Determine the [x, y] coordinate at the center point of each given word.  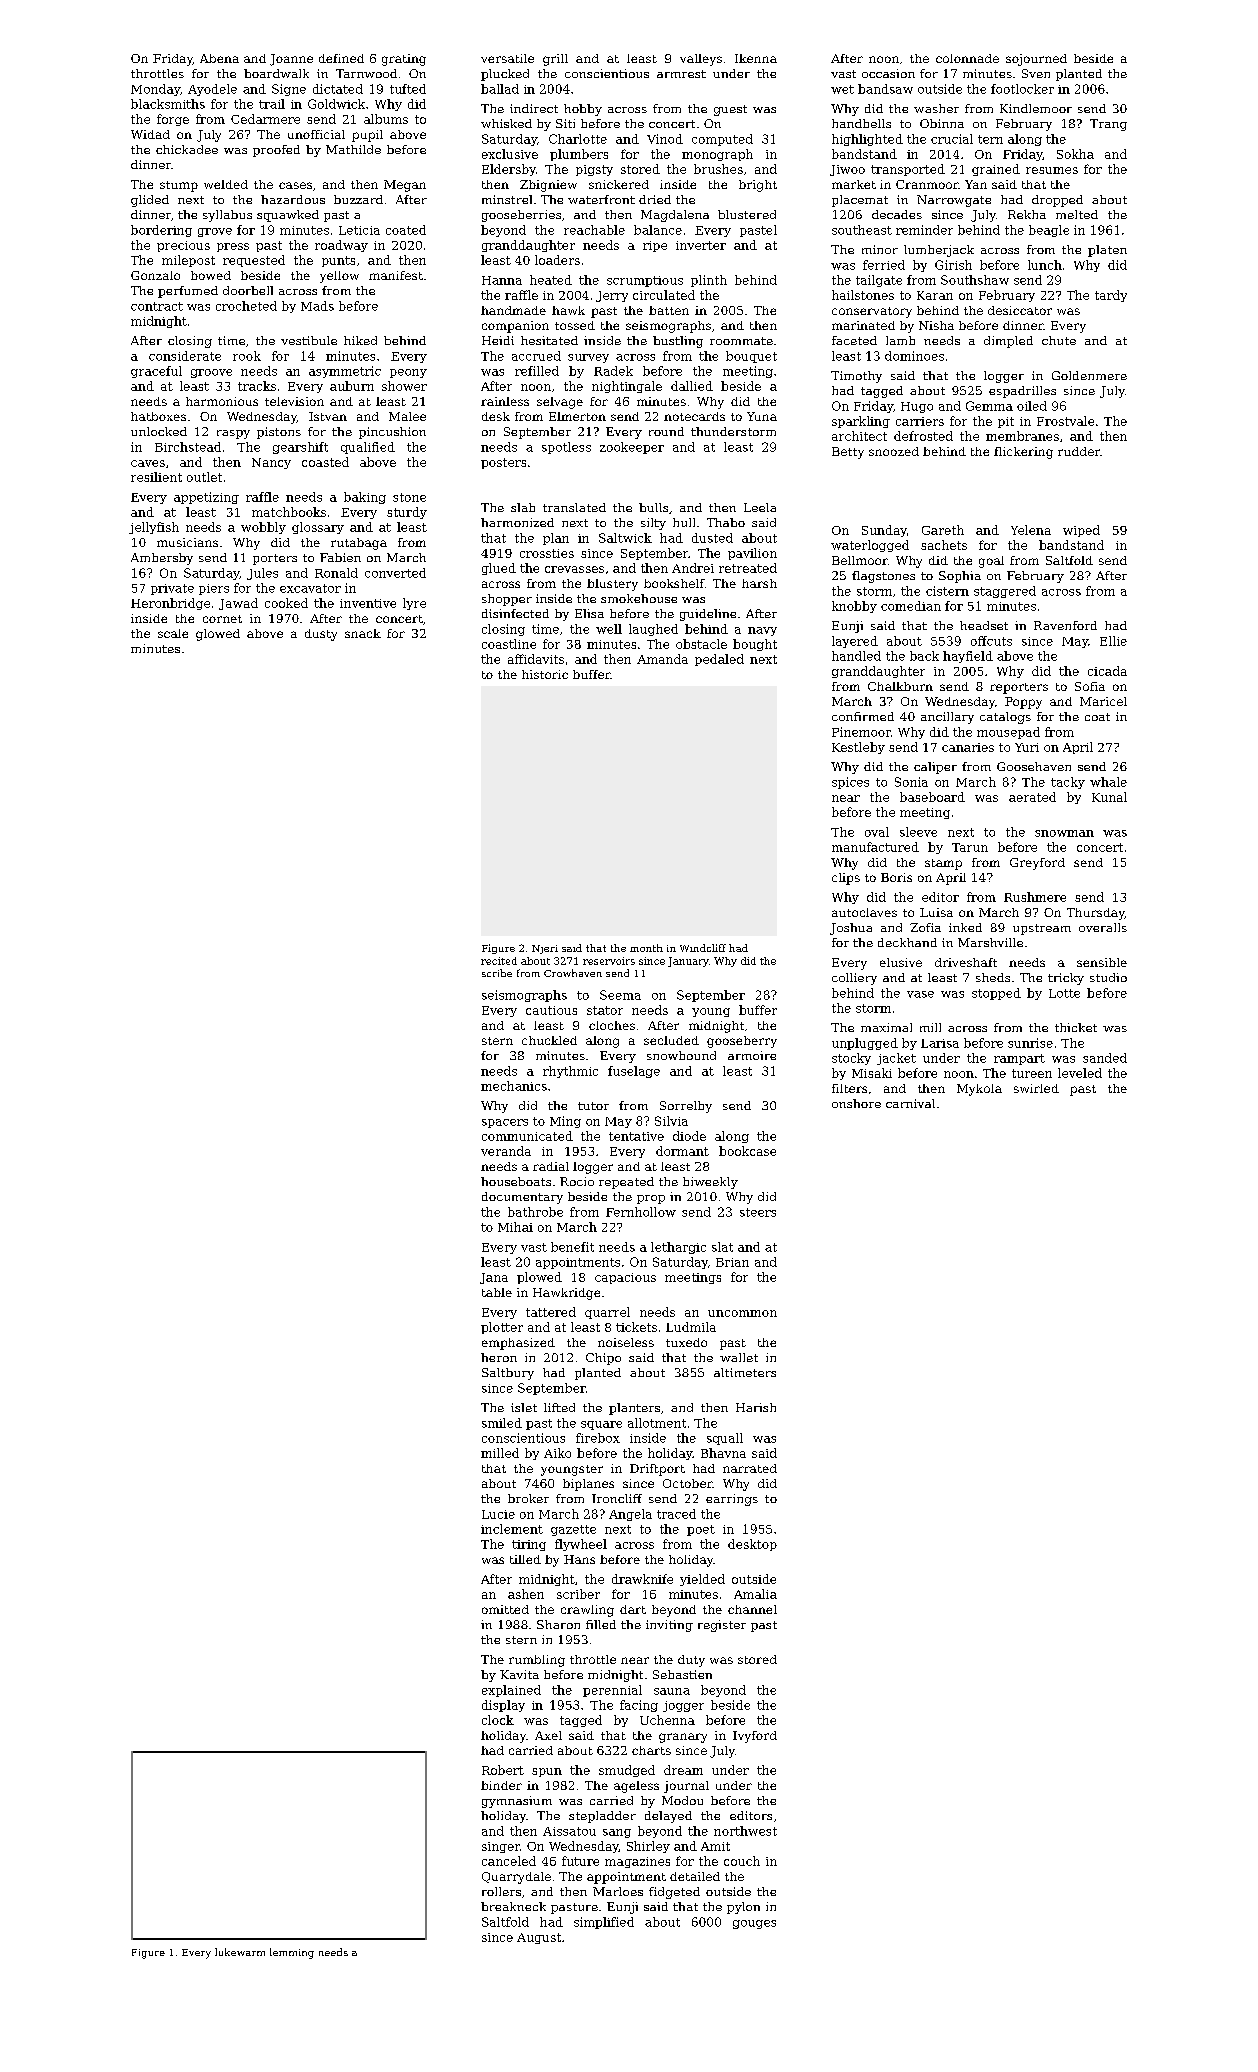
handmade [513, 310]
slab [523, 507]
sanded [1105, 1058]
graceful [156, 372]
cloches [612, 1025]
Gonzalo [155, 275]
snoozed [894, 451]
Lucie [498, 1514]
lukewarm [240, 1952]
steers [758, 1212]
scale [173, 633]
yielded [702, 1580]
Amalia [755, 1594]
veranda [506, 1151]
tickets [636, 1327]
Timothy [856, 377]
